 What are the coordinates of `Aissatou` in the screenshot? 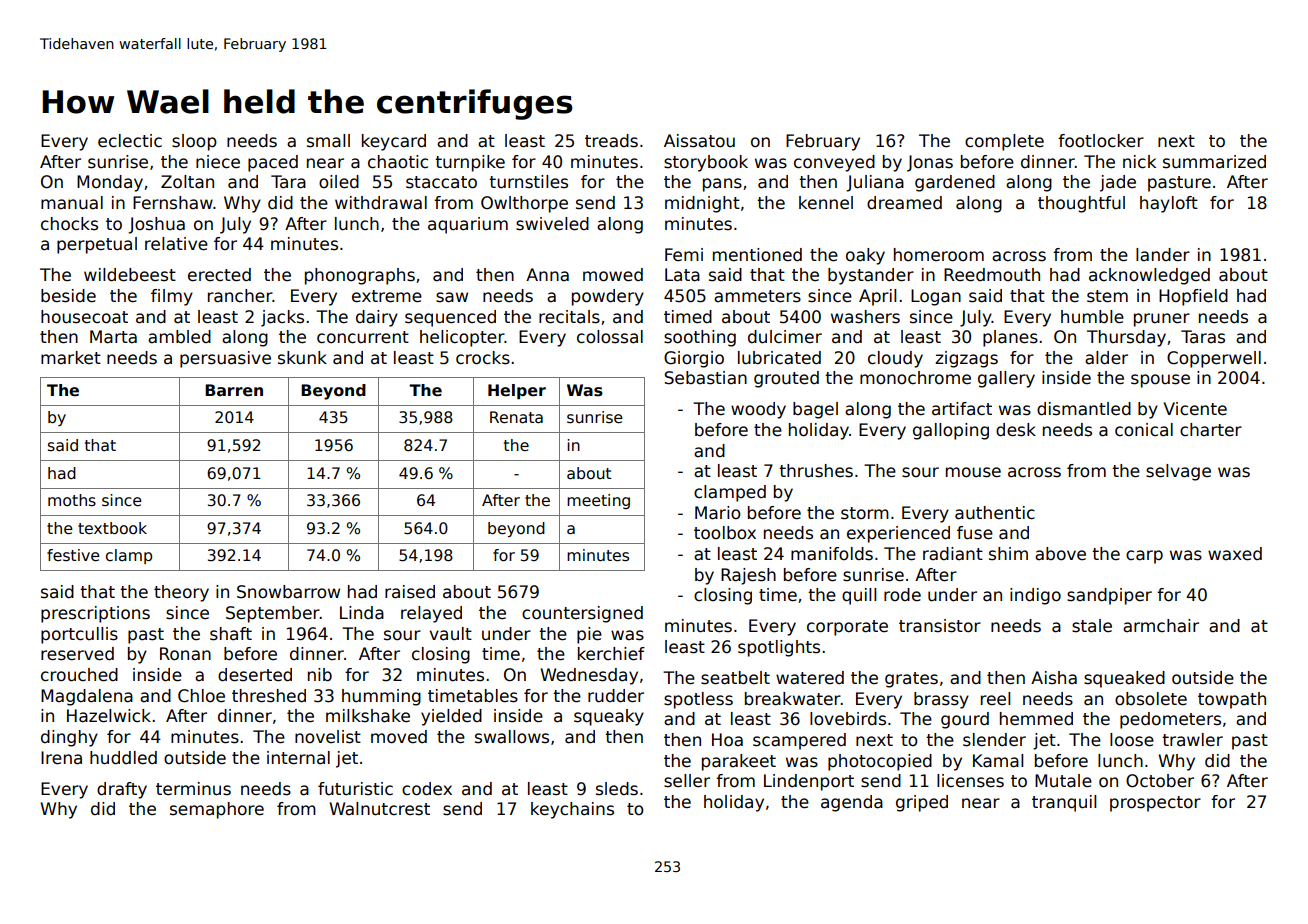 It's located at (699, 141).
